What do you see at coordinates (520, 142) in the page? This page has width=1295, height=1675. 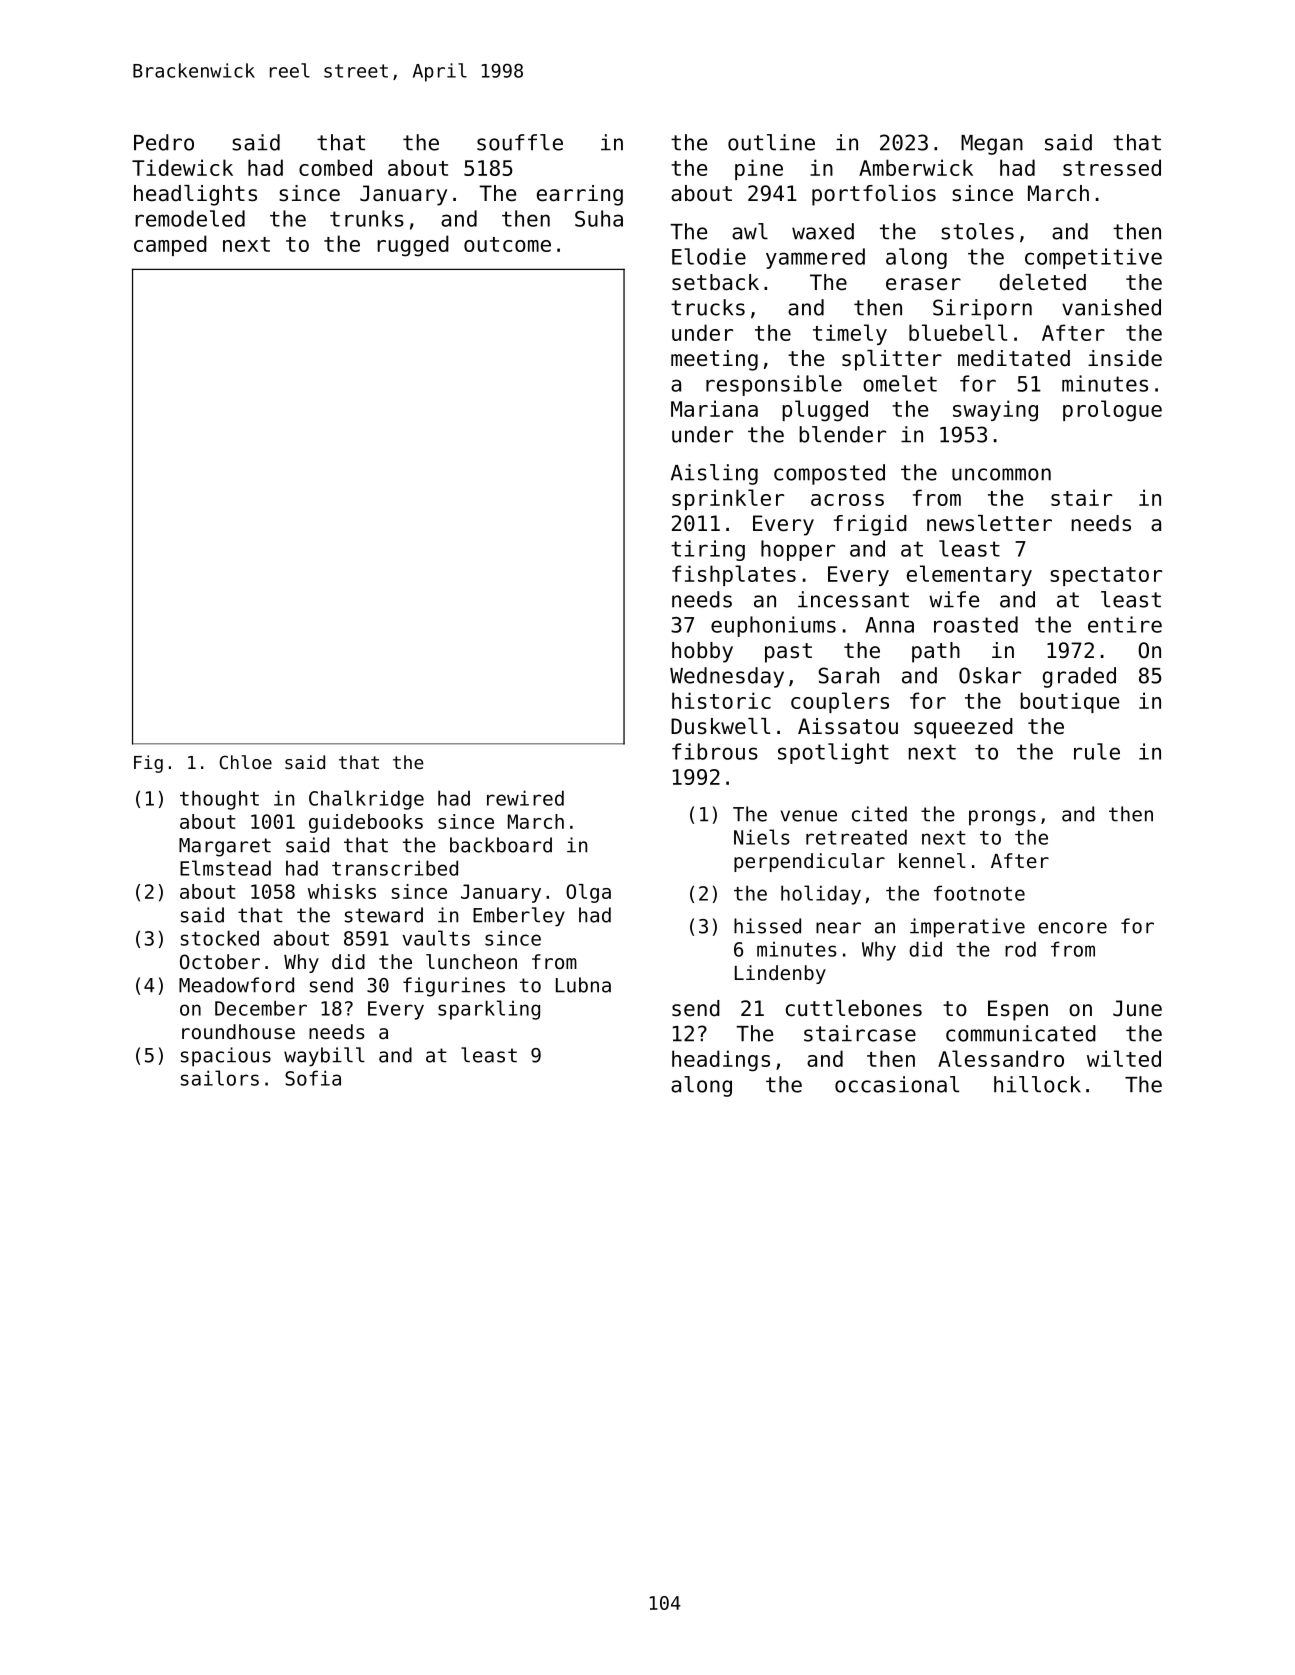 I see `souffle` at bounding box center [520, 142].
